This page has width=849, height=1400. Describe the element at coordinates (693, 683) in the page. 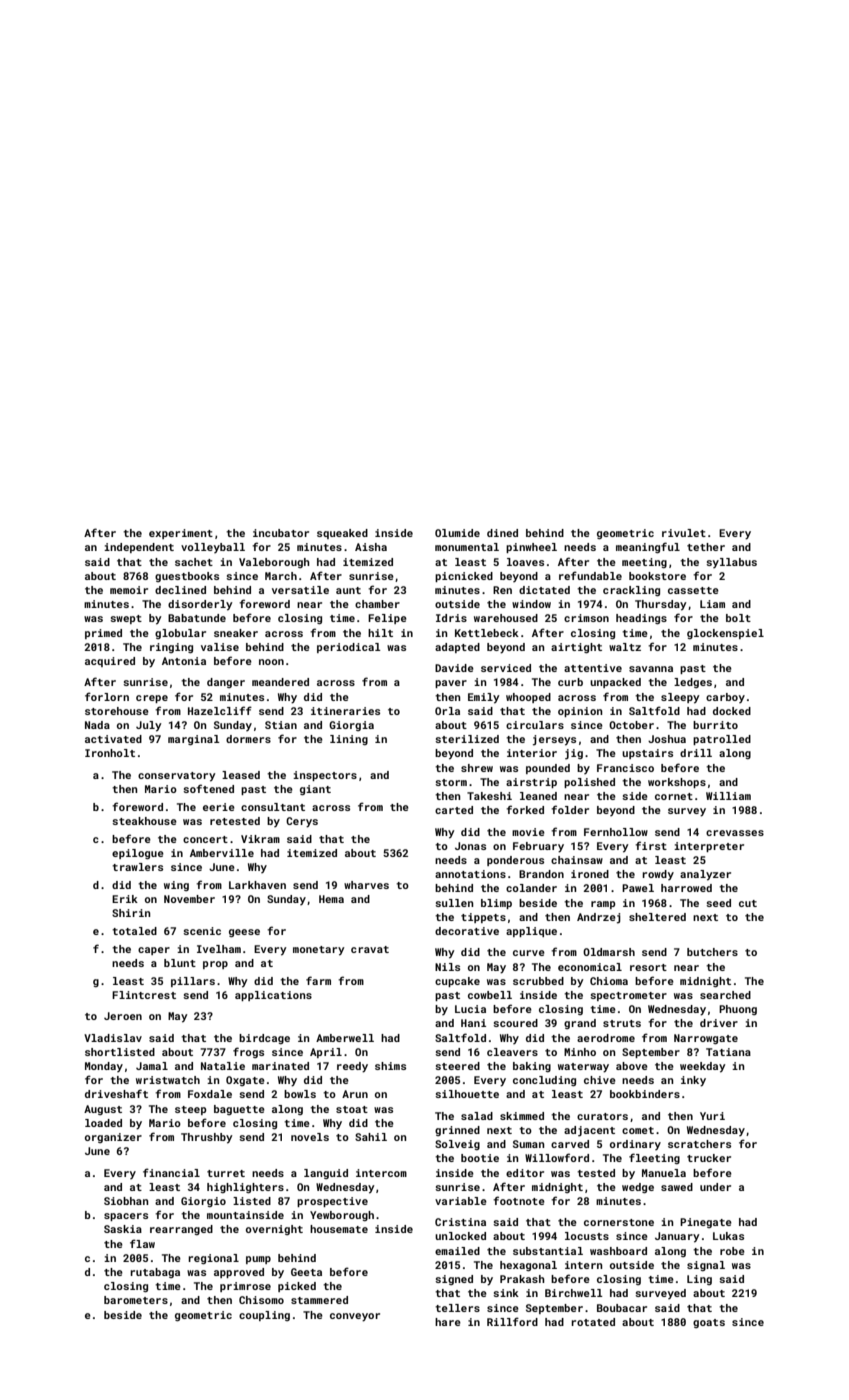

I see `ledges` at that location.
